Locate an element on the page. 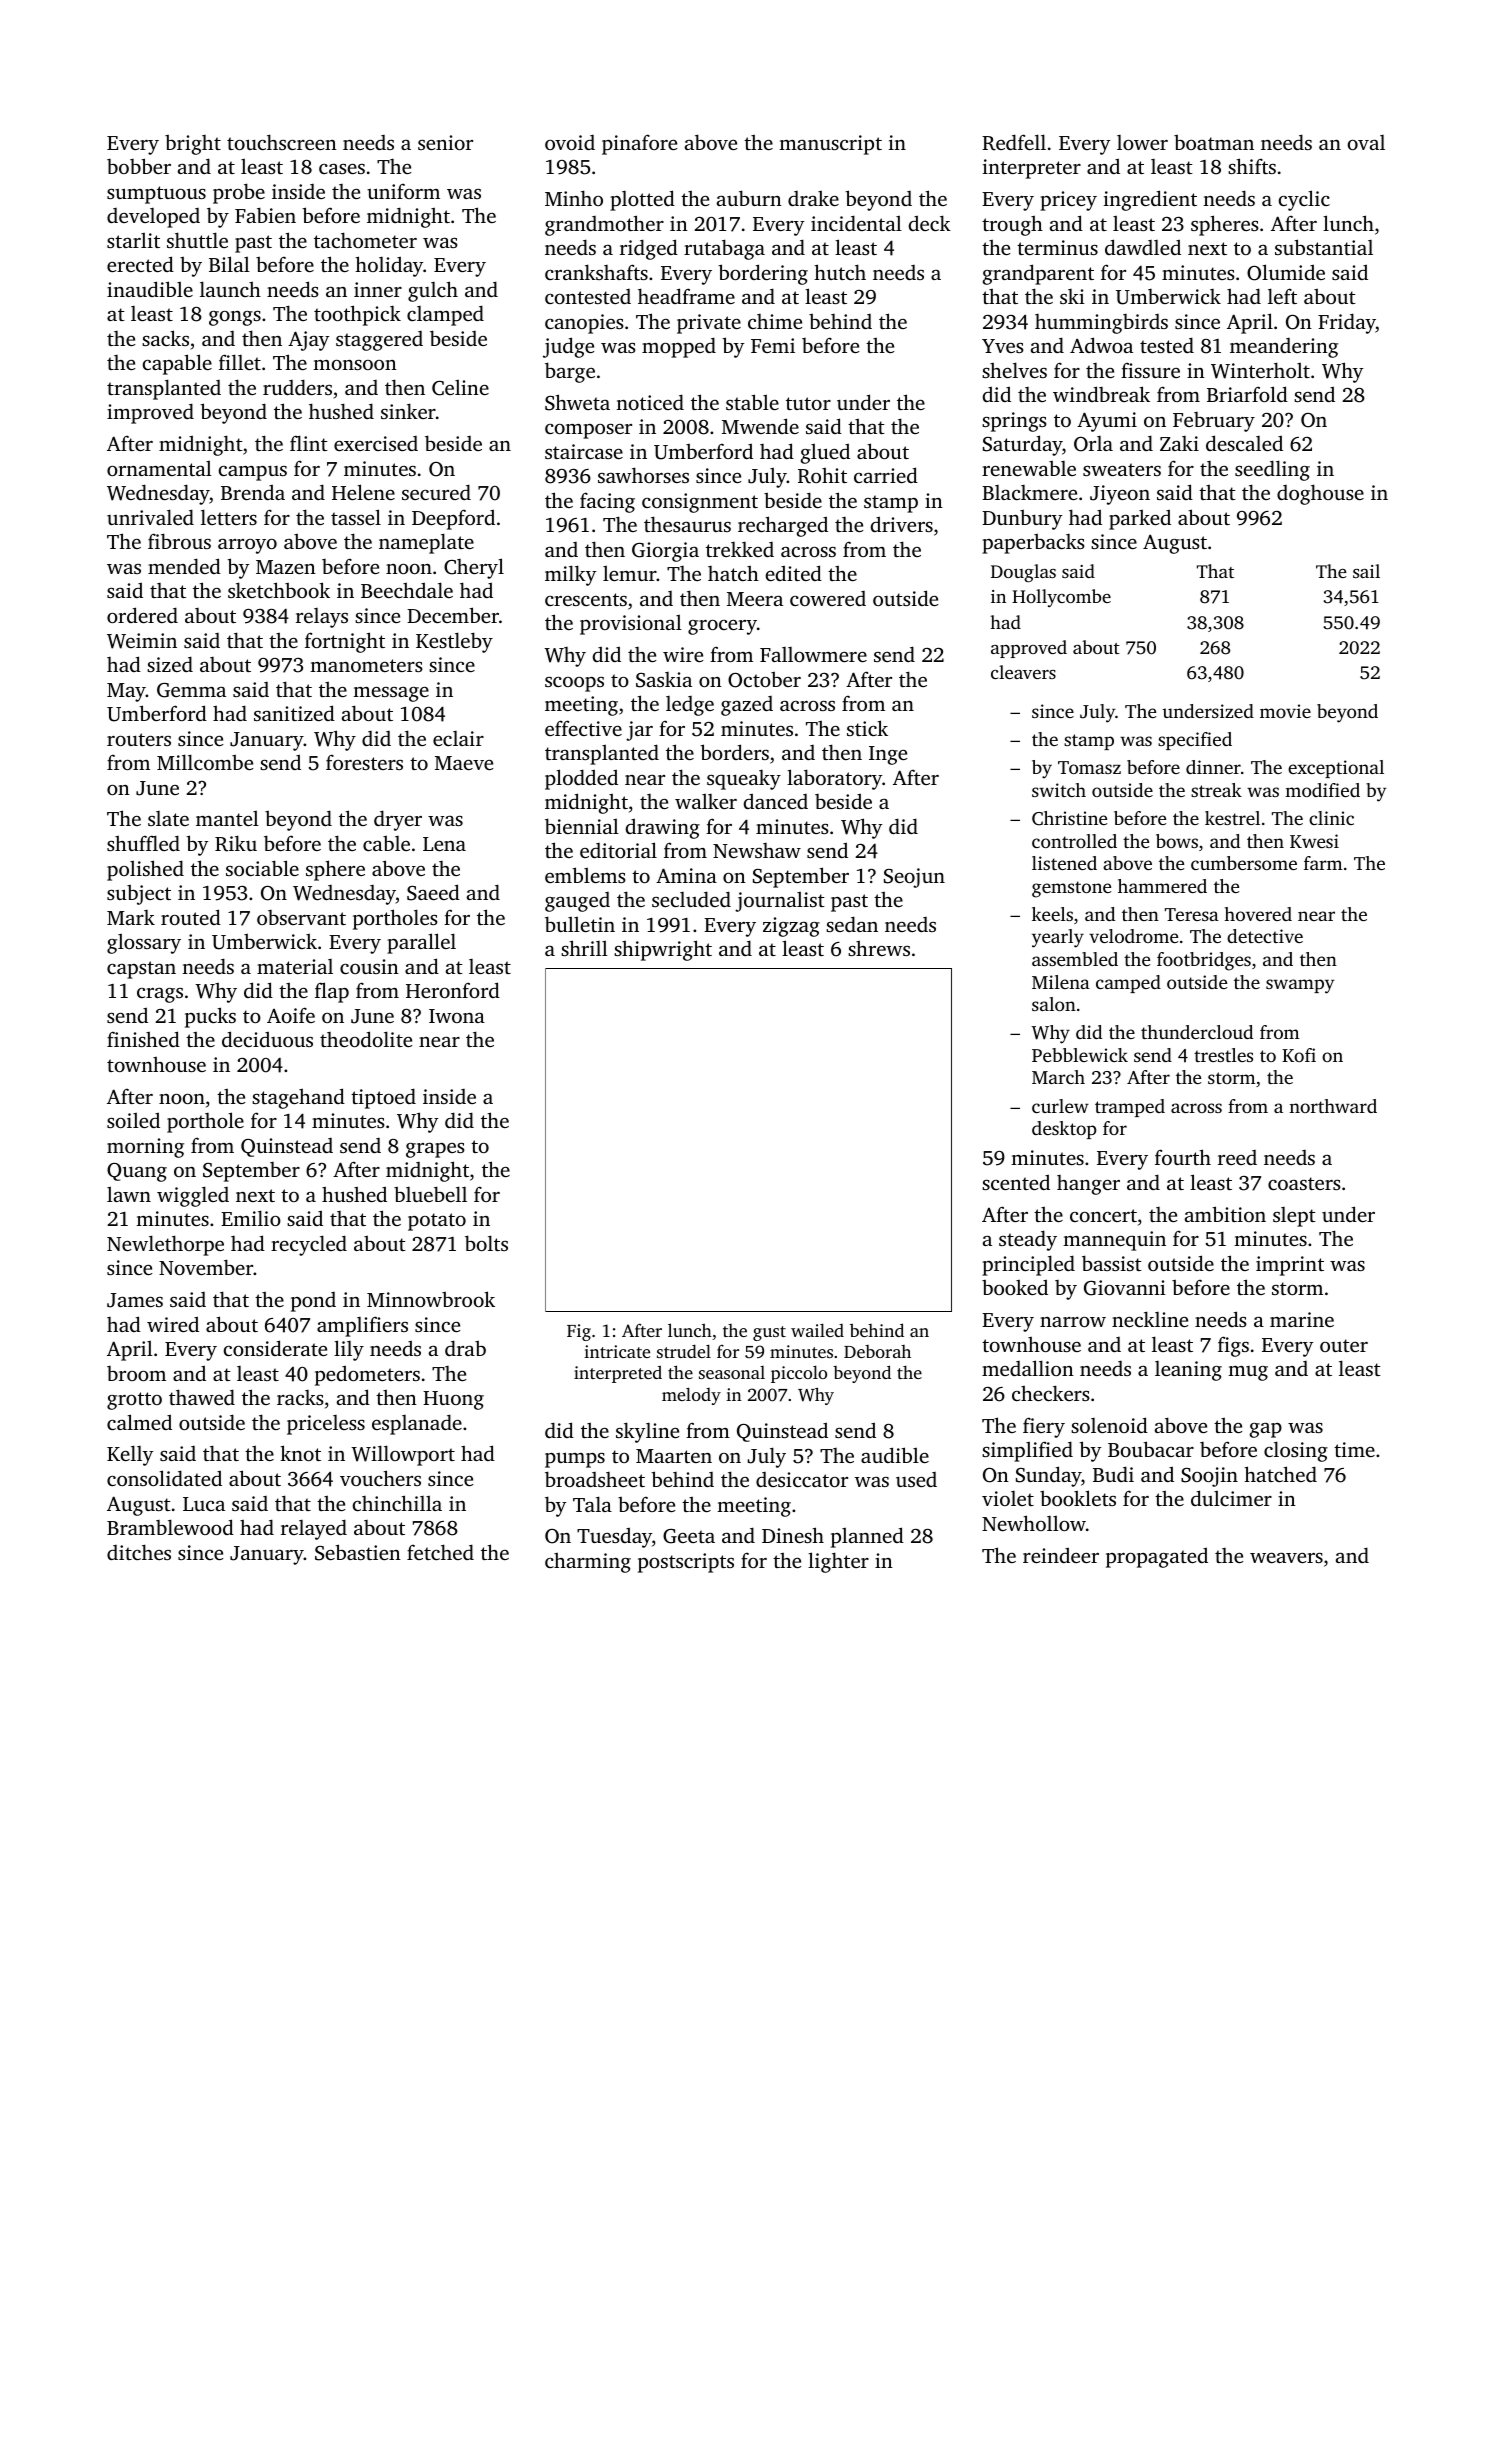  gongs is located at coordinates (235, 318).
